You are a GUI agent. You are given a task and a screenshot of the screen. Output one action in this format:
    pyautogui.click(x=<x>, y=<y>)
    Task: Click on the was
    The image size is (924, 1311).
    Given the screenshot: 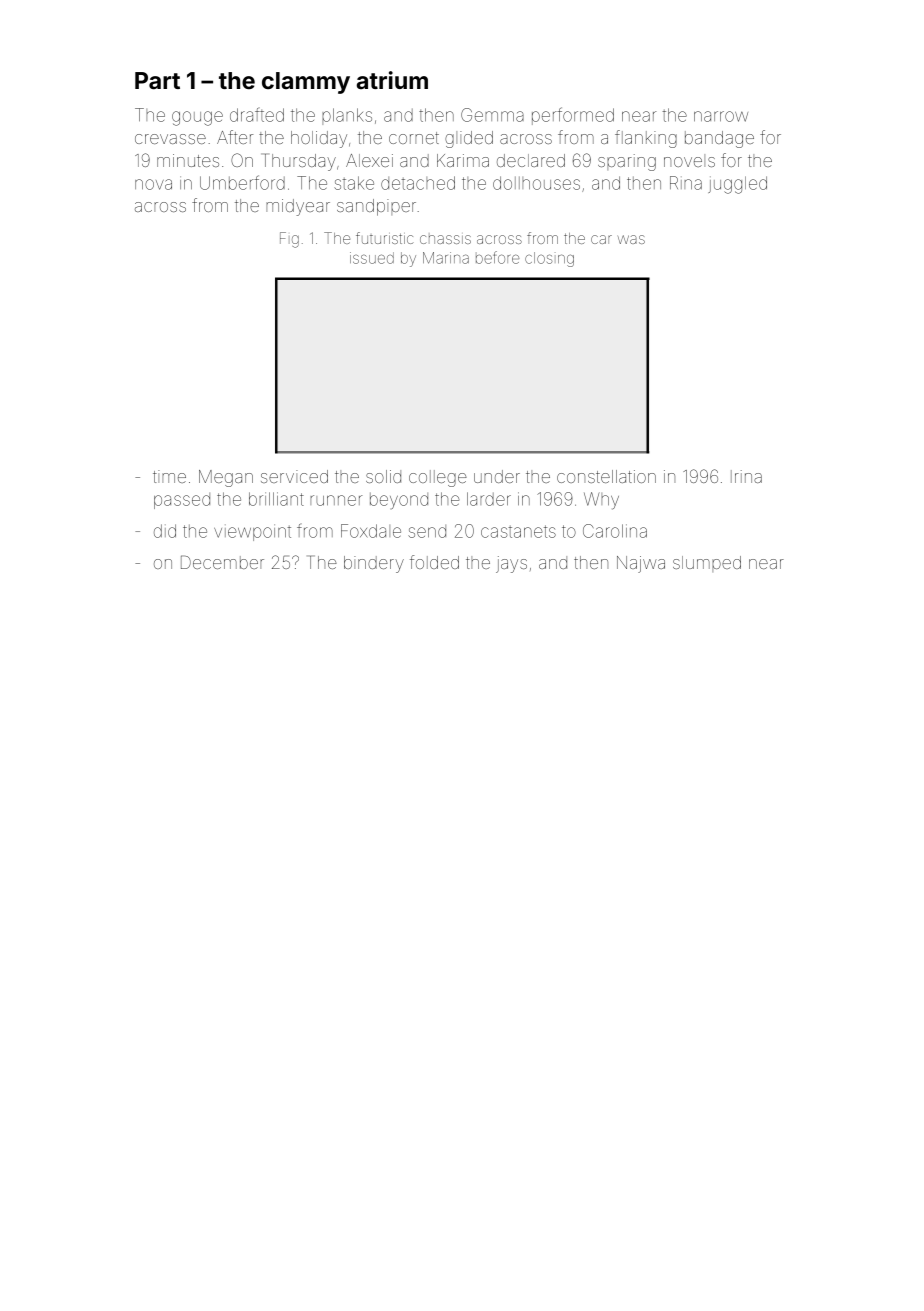 What is the action you would take?
    pyautogui.click(x=631, y=239)
